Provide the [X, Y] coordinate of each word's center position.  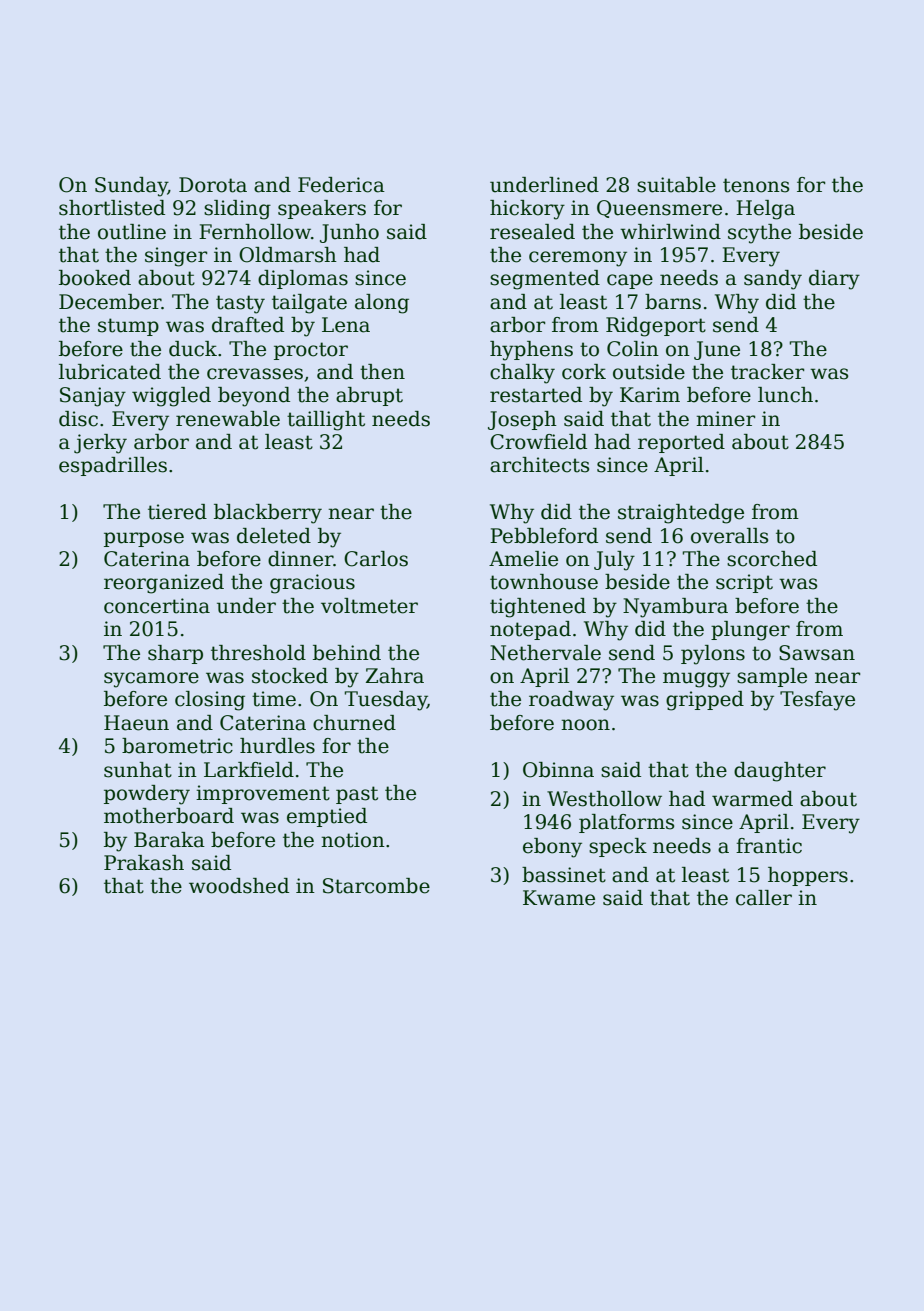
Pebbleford [544, 536]
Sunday [131, 187]
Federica [341, 185]
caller [764, 898]
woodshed [239, 886]
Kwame [559, 898]
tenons [756, 185]
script [744, 583]
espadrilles [113, 466]
